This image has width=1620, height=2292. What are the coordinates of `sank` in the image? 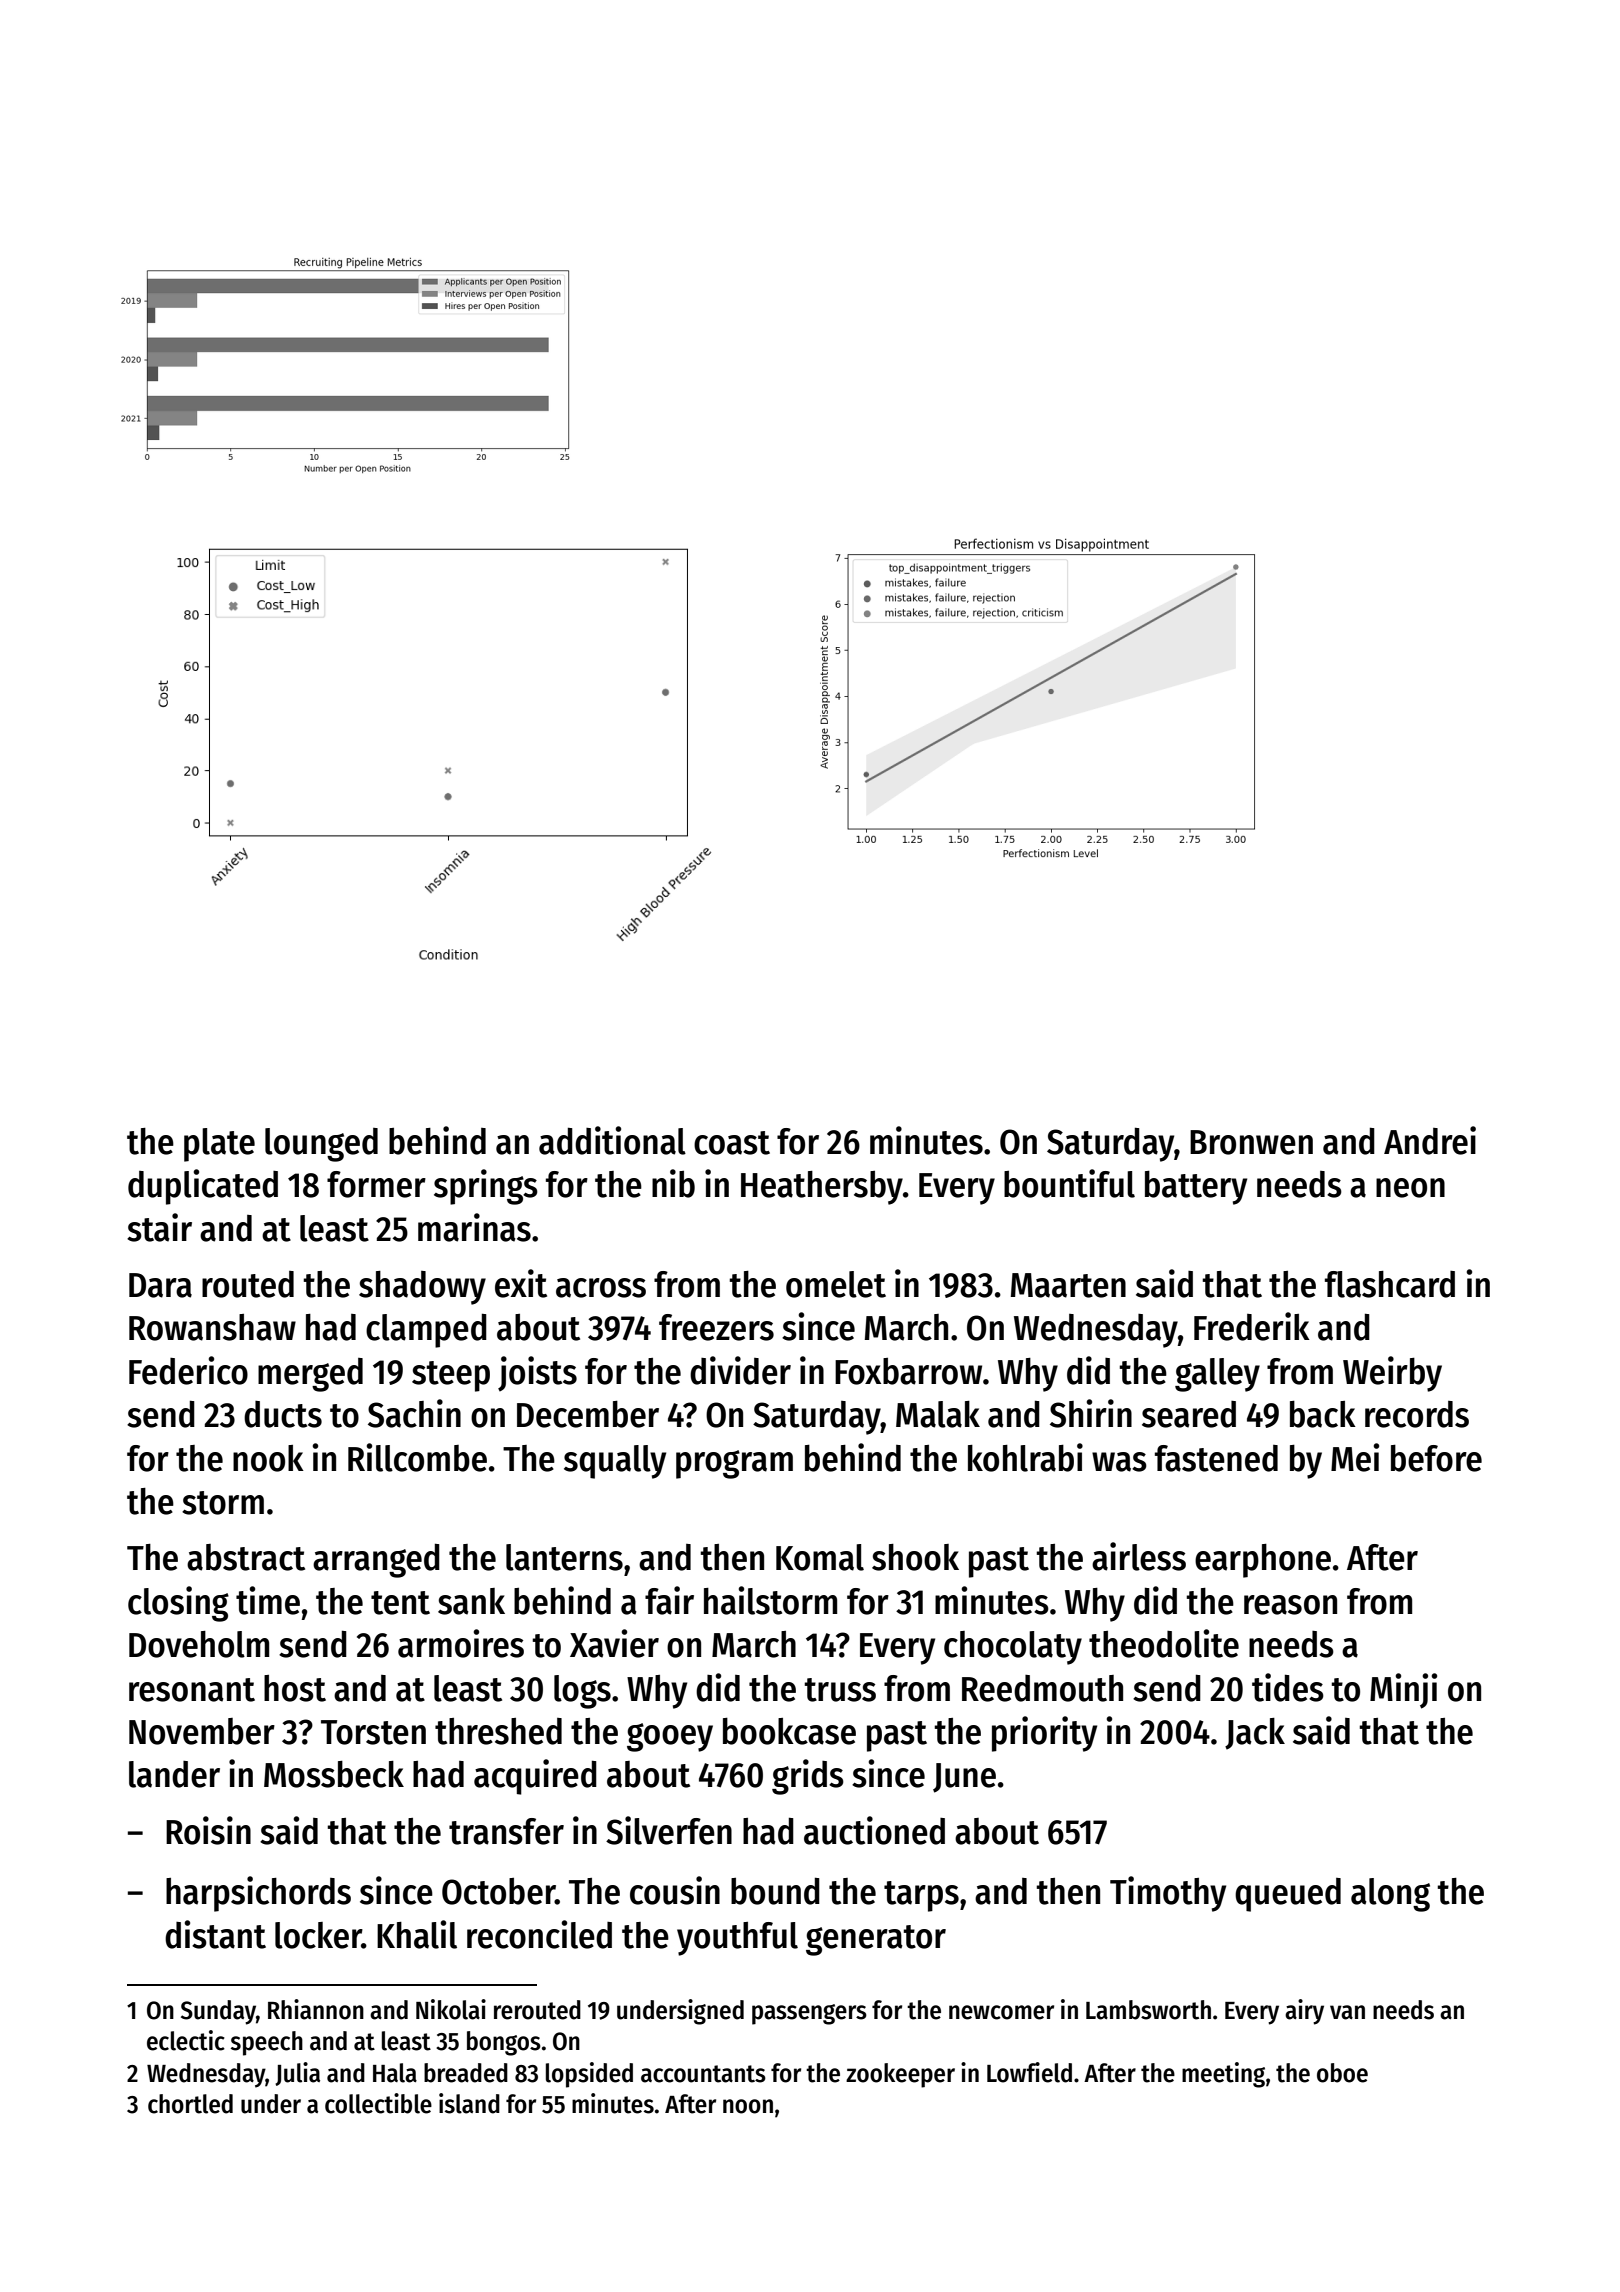 It's located at (471, 1601).
